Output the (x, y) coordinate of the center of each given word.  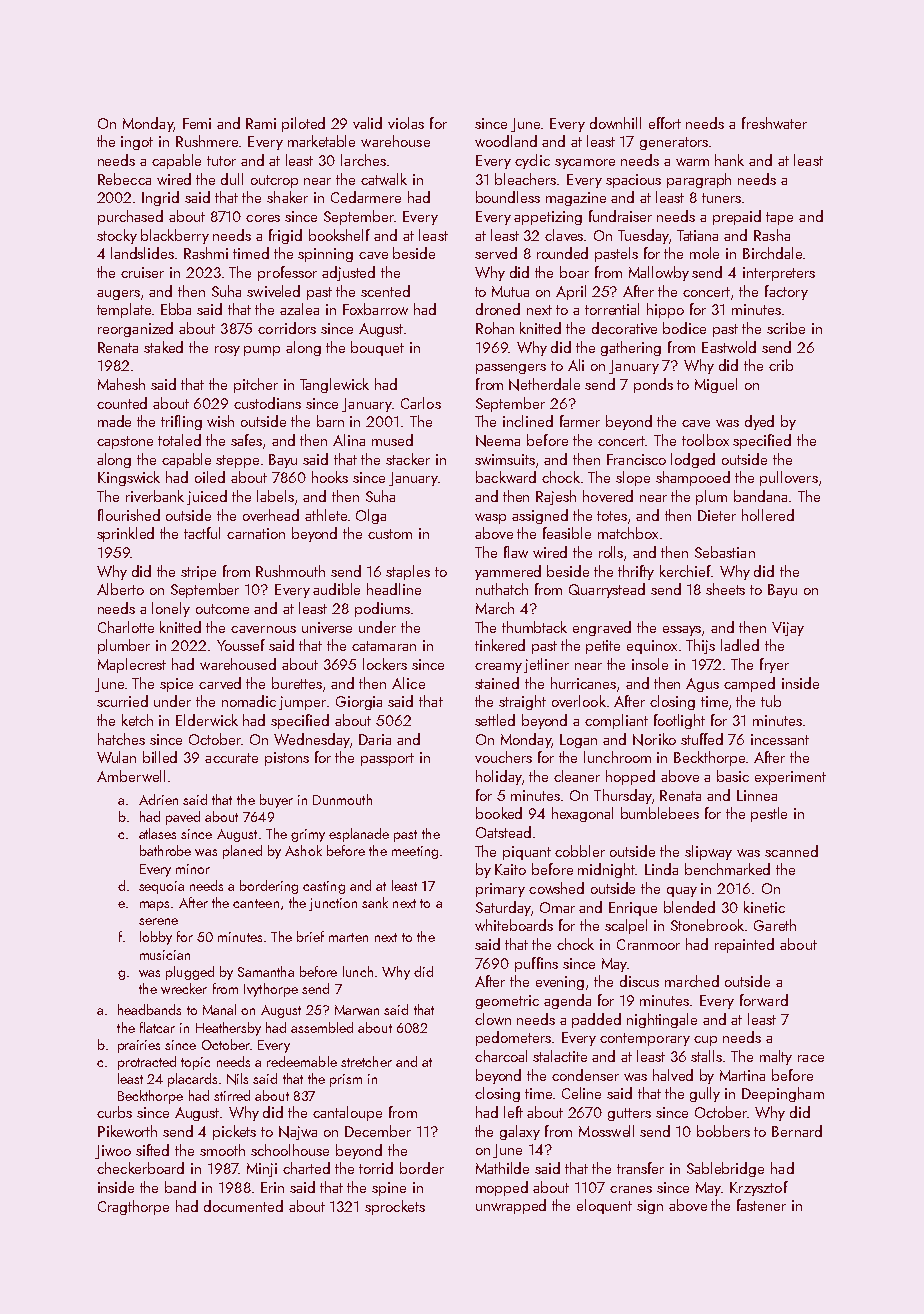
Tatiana (697, 235)
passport (387, 759)
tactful (202, 533)
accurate (231, 758)
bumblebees (660, 813)
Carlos (421, 403)
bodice (684, 328)
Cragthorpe (133, 1207)
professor (287, 273)
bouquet (377, 348)
